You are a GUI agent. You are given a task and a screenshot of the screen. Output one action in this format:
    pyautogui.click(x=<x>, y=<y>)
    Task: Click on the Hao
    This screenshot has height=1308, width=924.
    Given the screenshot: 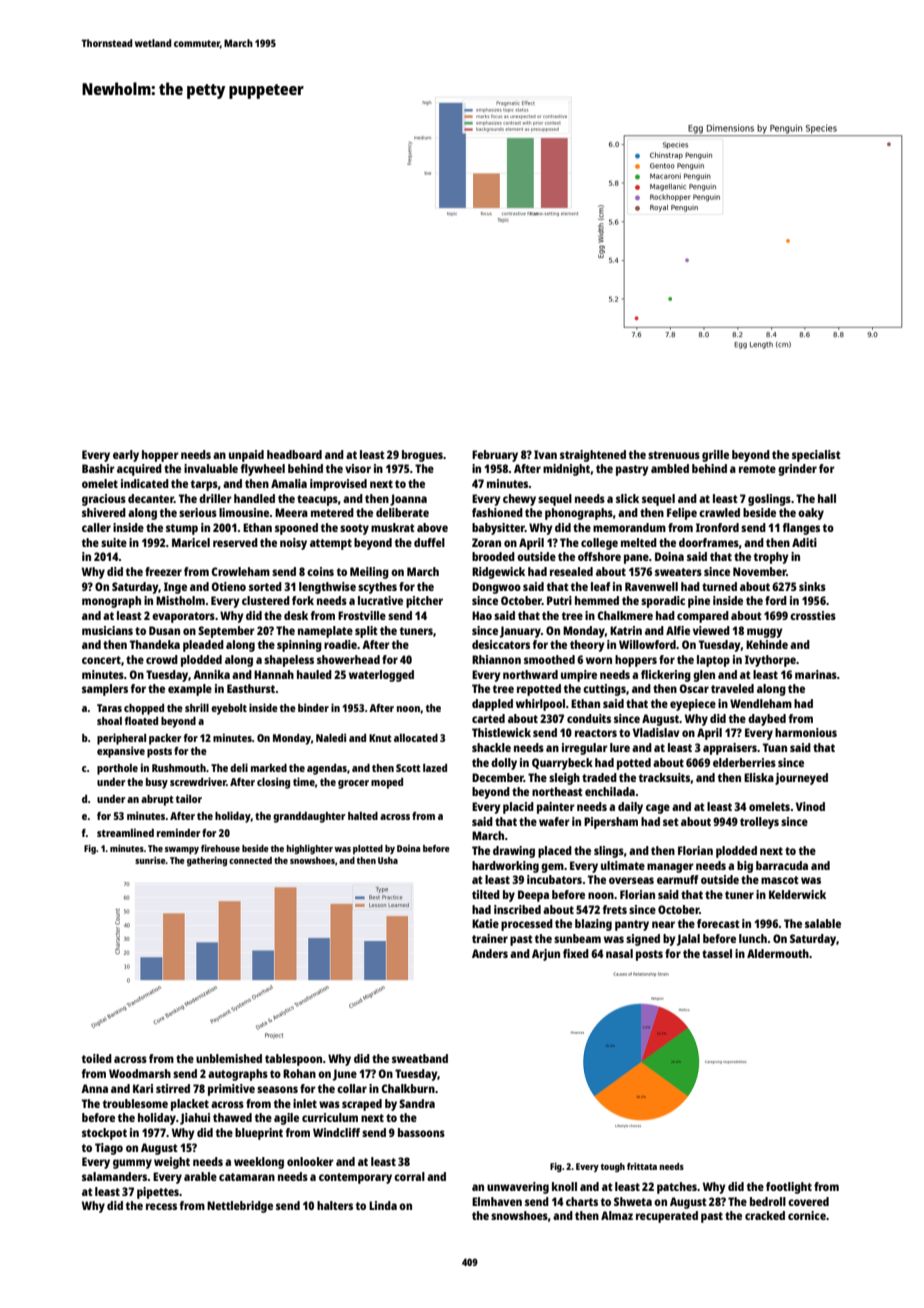 What is the action you would take?
    pyautogui.click(x=482, y=615)
